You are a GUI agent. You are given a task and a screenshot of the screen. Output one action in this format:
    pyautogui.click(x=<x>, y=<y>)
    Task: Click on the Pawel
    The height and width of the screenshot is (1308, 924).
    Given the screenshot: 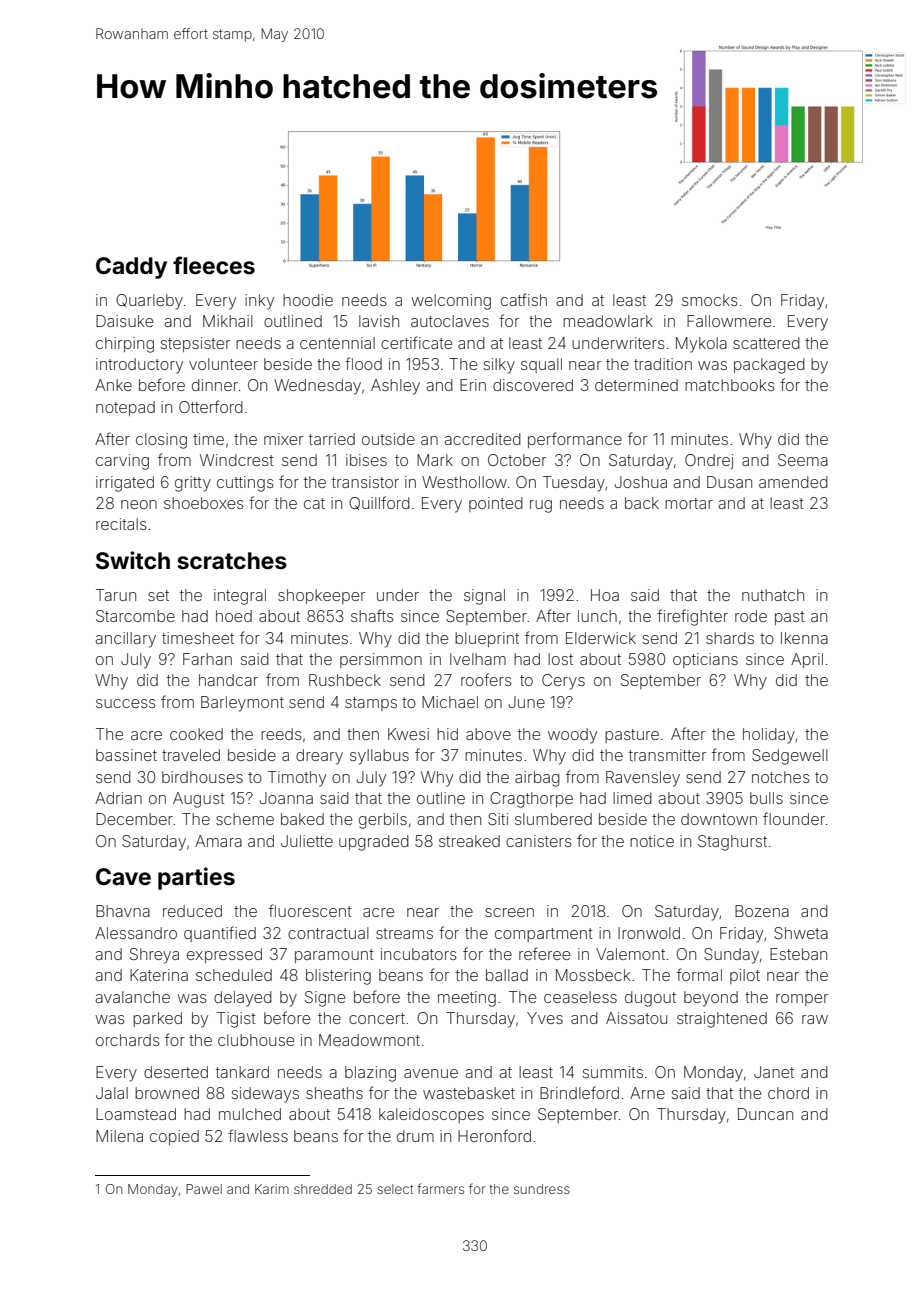 What is the action you would take?
    pyautogui.click(x=204, y=1189)
